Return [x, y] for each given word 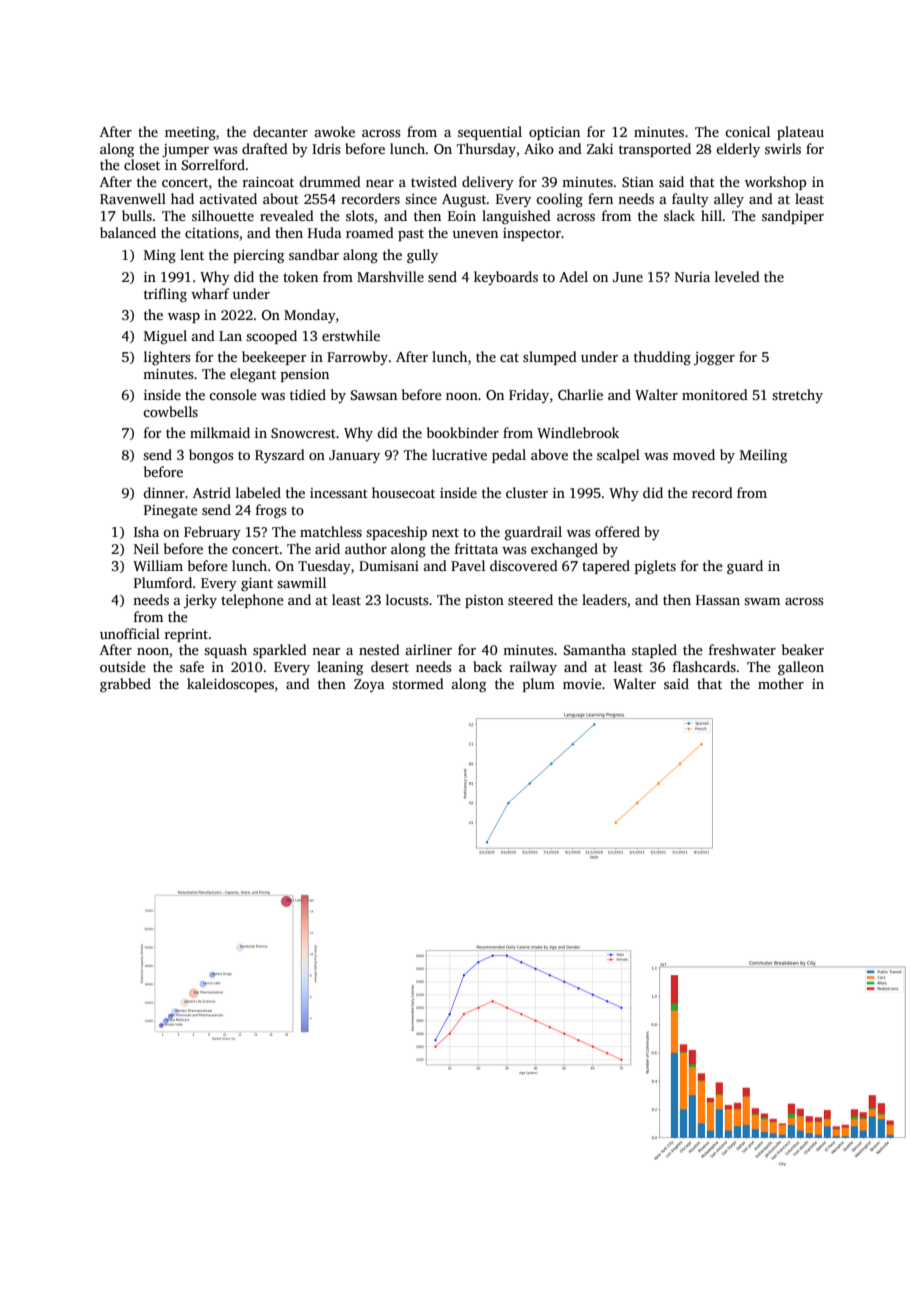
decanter [280, 131]
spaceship [396, 533]
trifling [165, 295]
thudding [662, 358]
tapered [606, 567]
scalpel [618, 456]
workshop [776, 183]
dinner [164, 492]
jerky [200, 601]
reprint [186, 635]
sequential [490, 133]
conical [747, 131]
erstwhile [351, 335]
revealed [287, 215]
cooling [559, 200]
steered [530, 599]
